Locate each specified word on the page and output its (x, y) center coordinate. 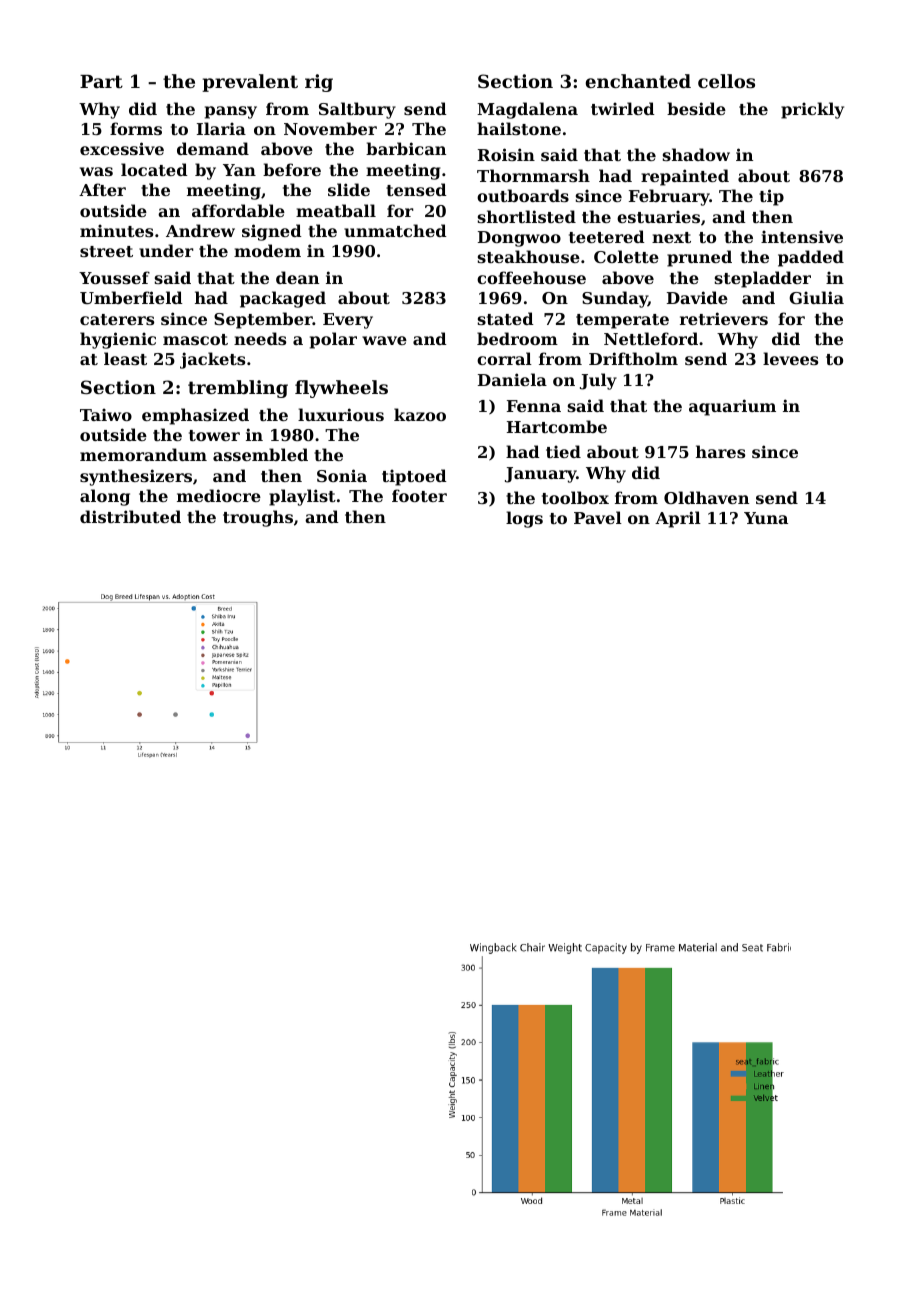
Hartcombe (557, 426)
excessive (122, 148)
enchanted (638, 81)
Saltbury (357, 110)
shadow (696, 154)
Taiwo (106, 414)
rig (319, 83)
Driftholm (633, 358)
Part (101, 81)
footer (419, 495)
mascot (195, 339)
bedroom (517, 338)
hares (720, 451)
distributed (130, 516)
